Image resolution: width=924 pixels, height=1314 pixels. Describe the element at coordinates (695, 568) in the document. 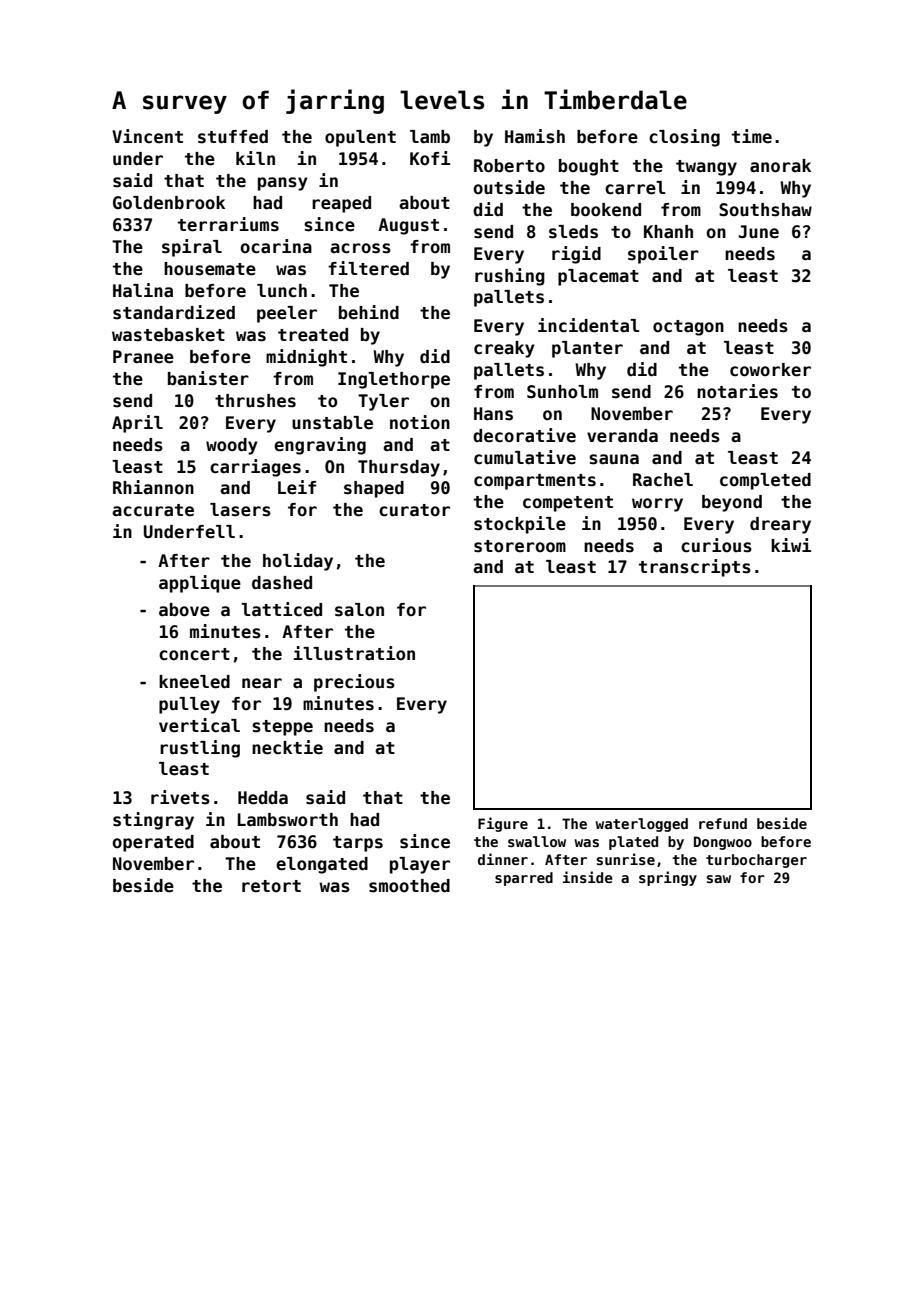

I see `transcripts` at that location.
